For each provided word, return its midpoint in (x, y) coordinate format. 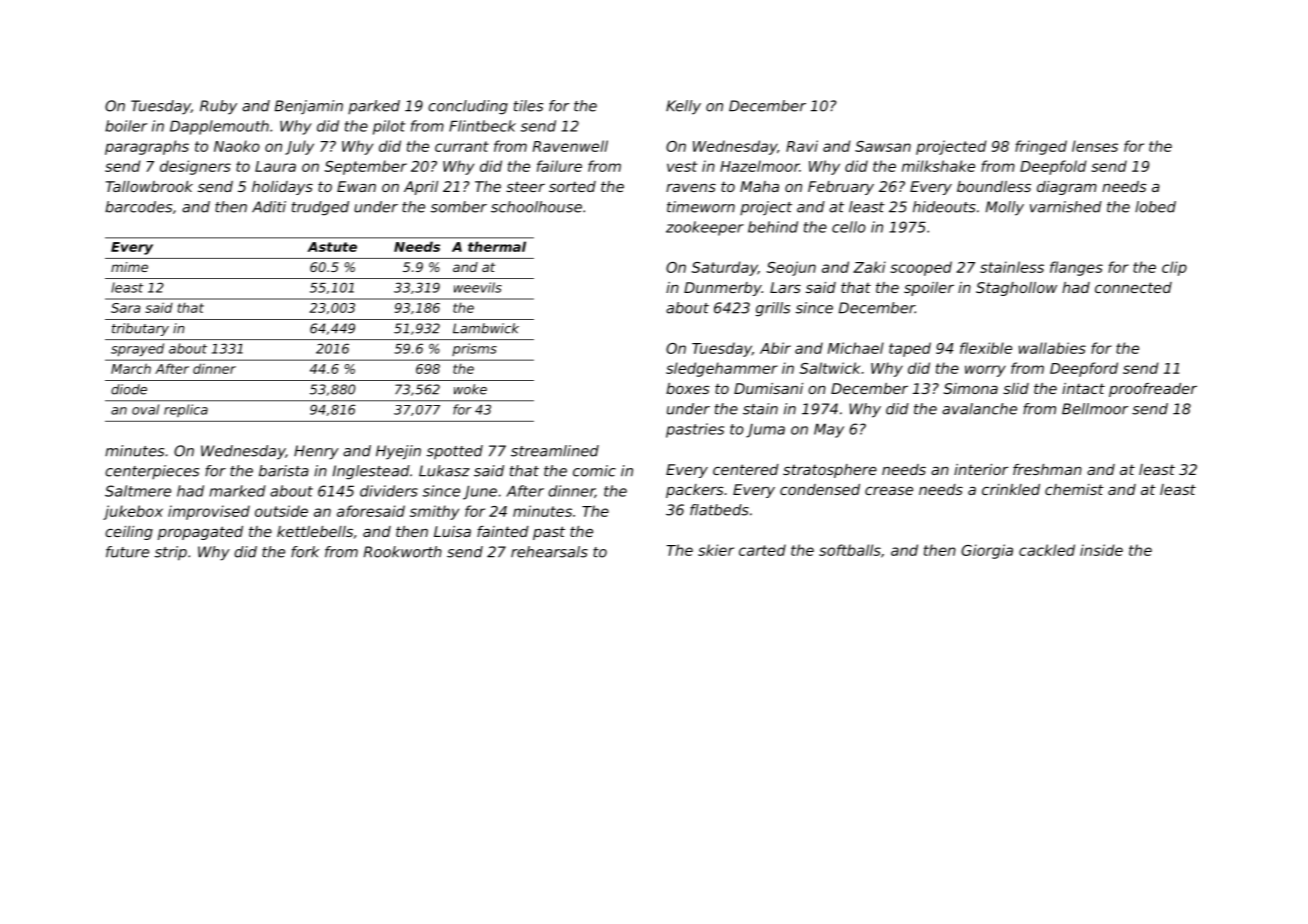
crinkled (1011, 489)
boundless (994, 186)
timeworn (701, 207)
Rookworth (403, 552)
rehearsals (549, 552)
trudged (320, 208)
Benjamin (309, 107)
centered (746, 469)
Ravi (802, 146)
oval (145, 409)
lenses (1095, 146)
